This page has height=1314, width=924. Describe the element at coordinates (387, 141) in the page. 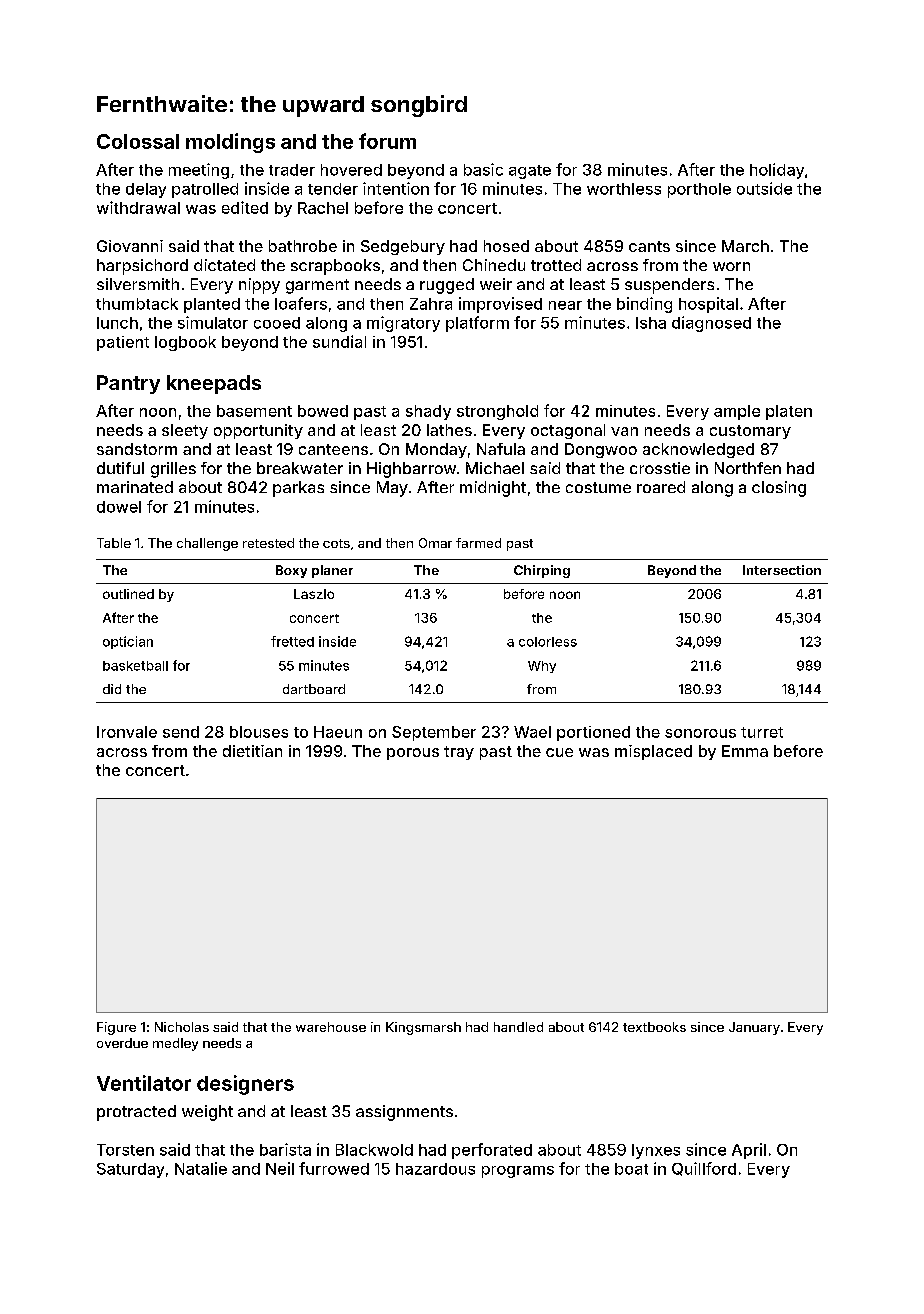

I see `forum` at that location.
